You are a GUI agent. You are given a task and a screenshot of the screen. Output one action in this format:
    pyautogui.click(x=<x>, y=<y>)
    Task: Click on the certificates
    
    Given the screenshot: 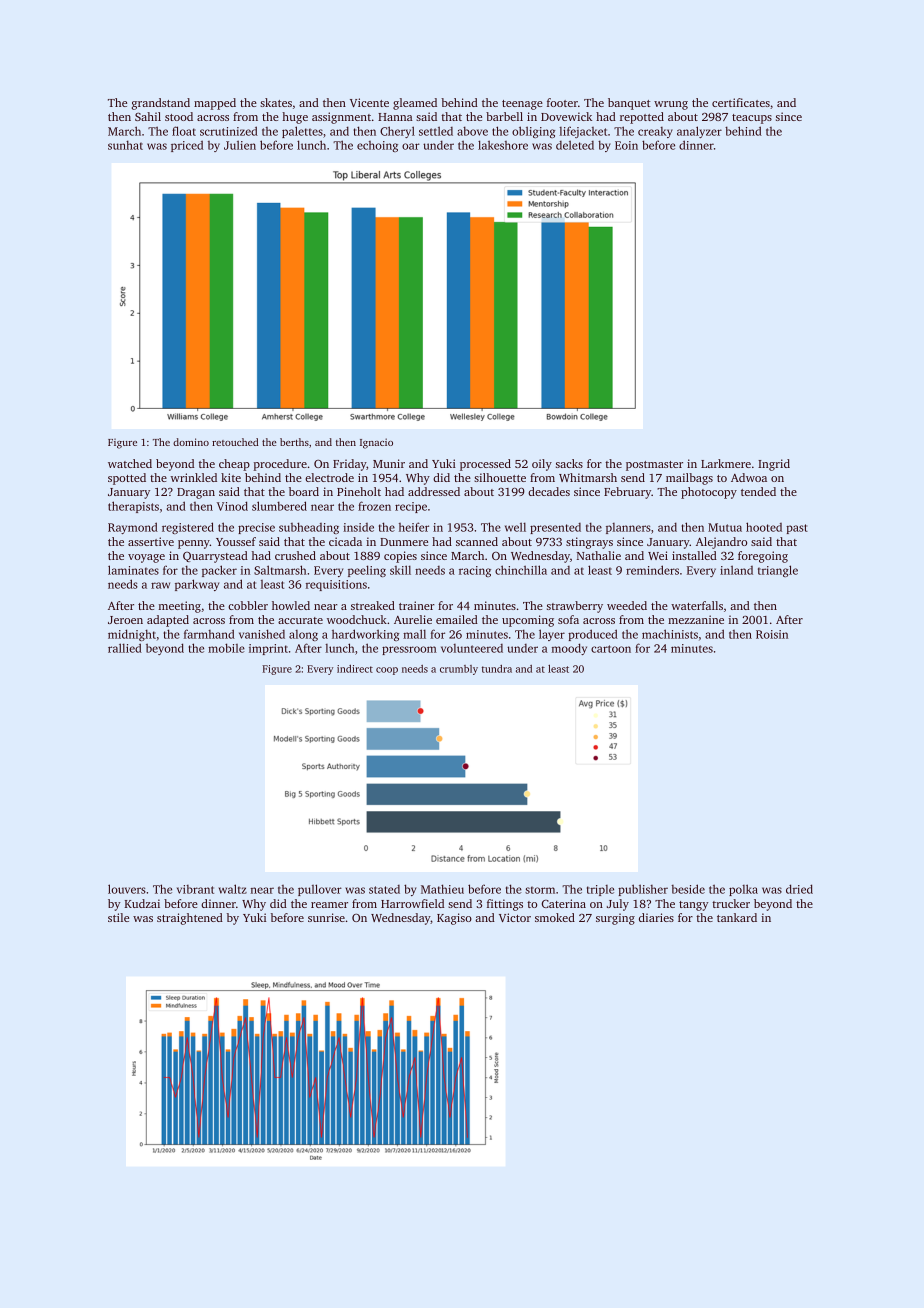 What is the action you would take?
    pyautogui.click(x=741, y=102)
